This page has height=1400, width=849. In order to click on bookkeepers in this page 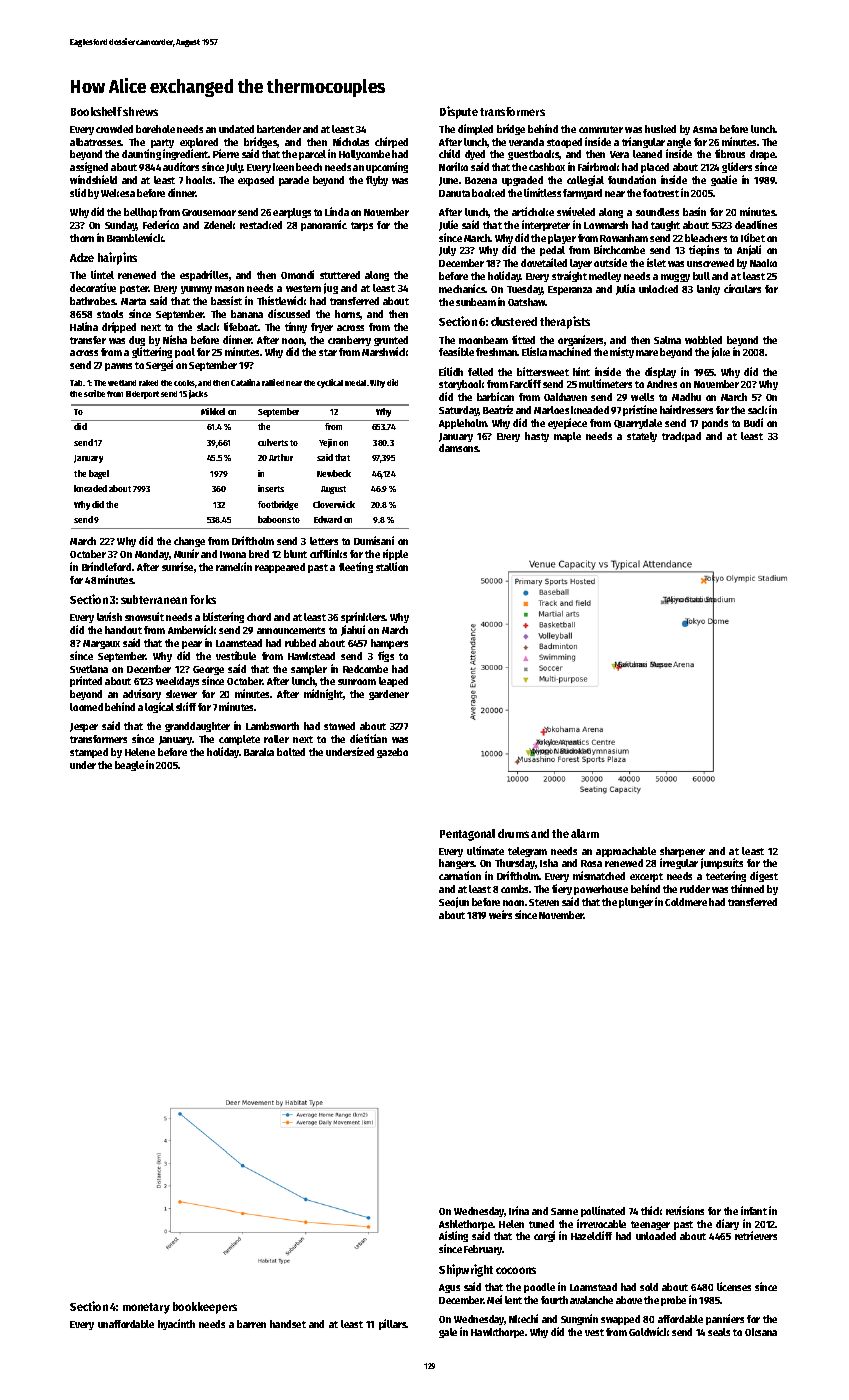, I will do `click(205, 1308)`.
